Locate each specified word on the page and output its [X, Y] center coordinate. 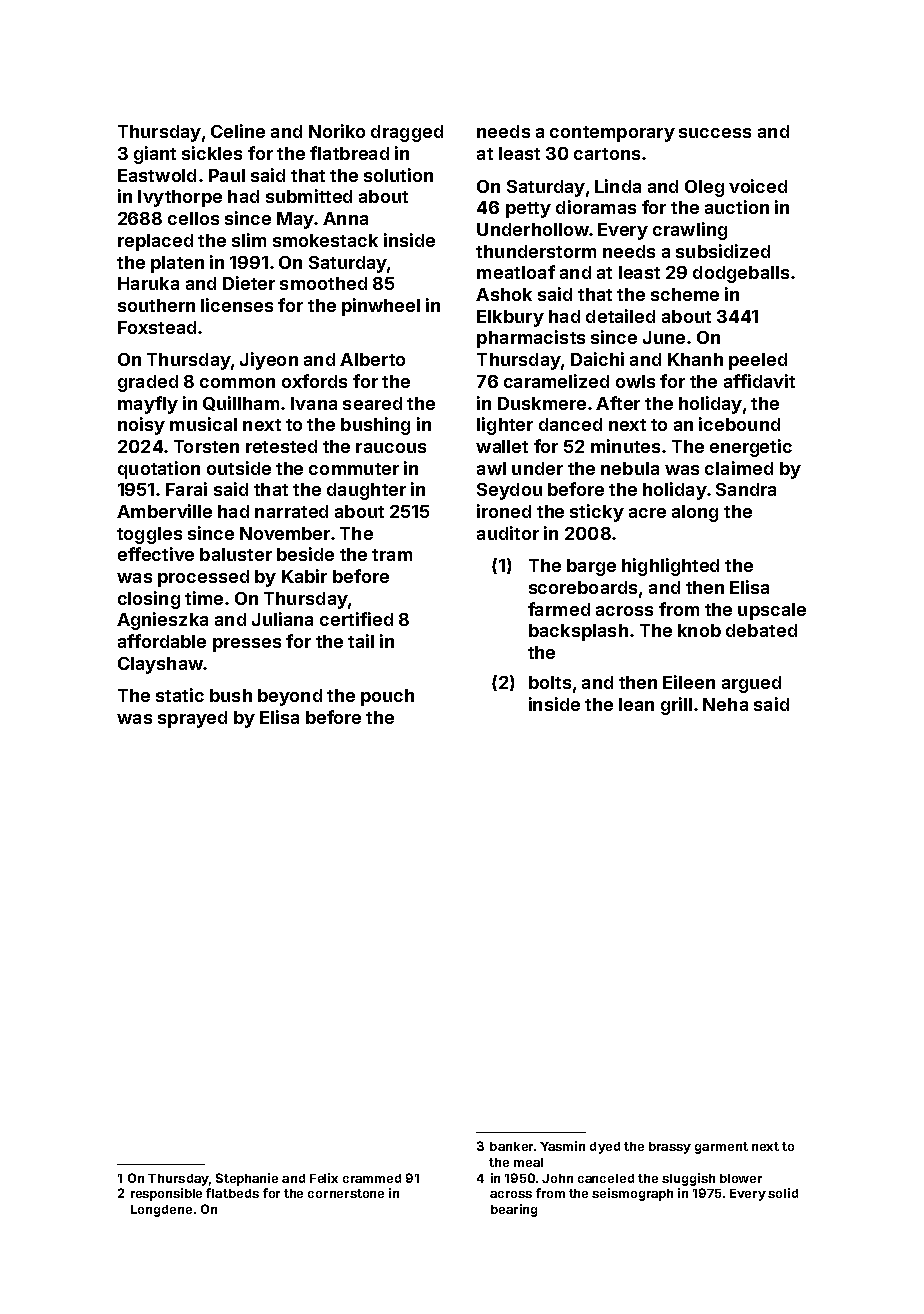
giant [155, 155]
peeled [758, 361]
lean [636, 704]
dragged [407, 133]
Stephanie [247, 1179]
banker [511, 1146]
